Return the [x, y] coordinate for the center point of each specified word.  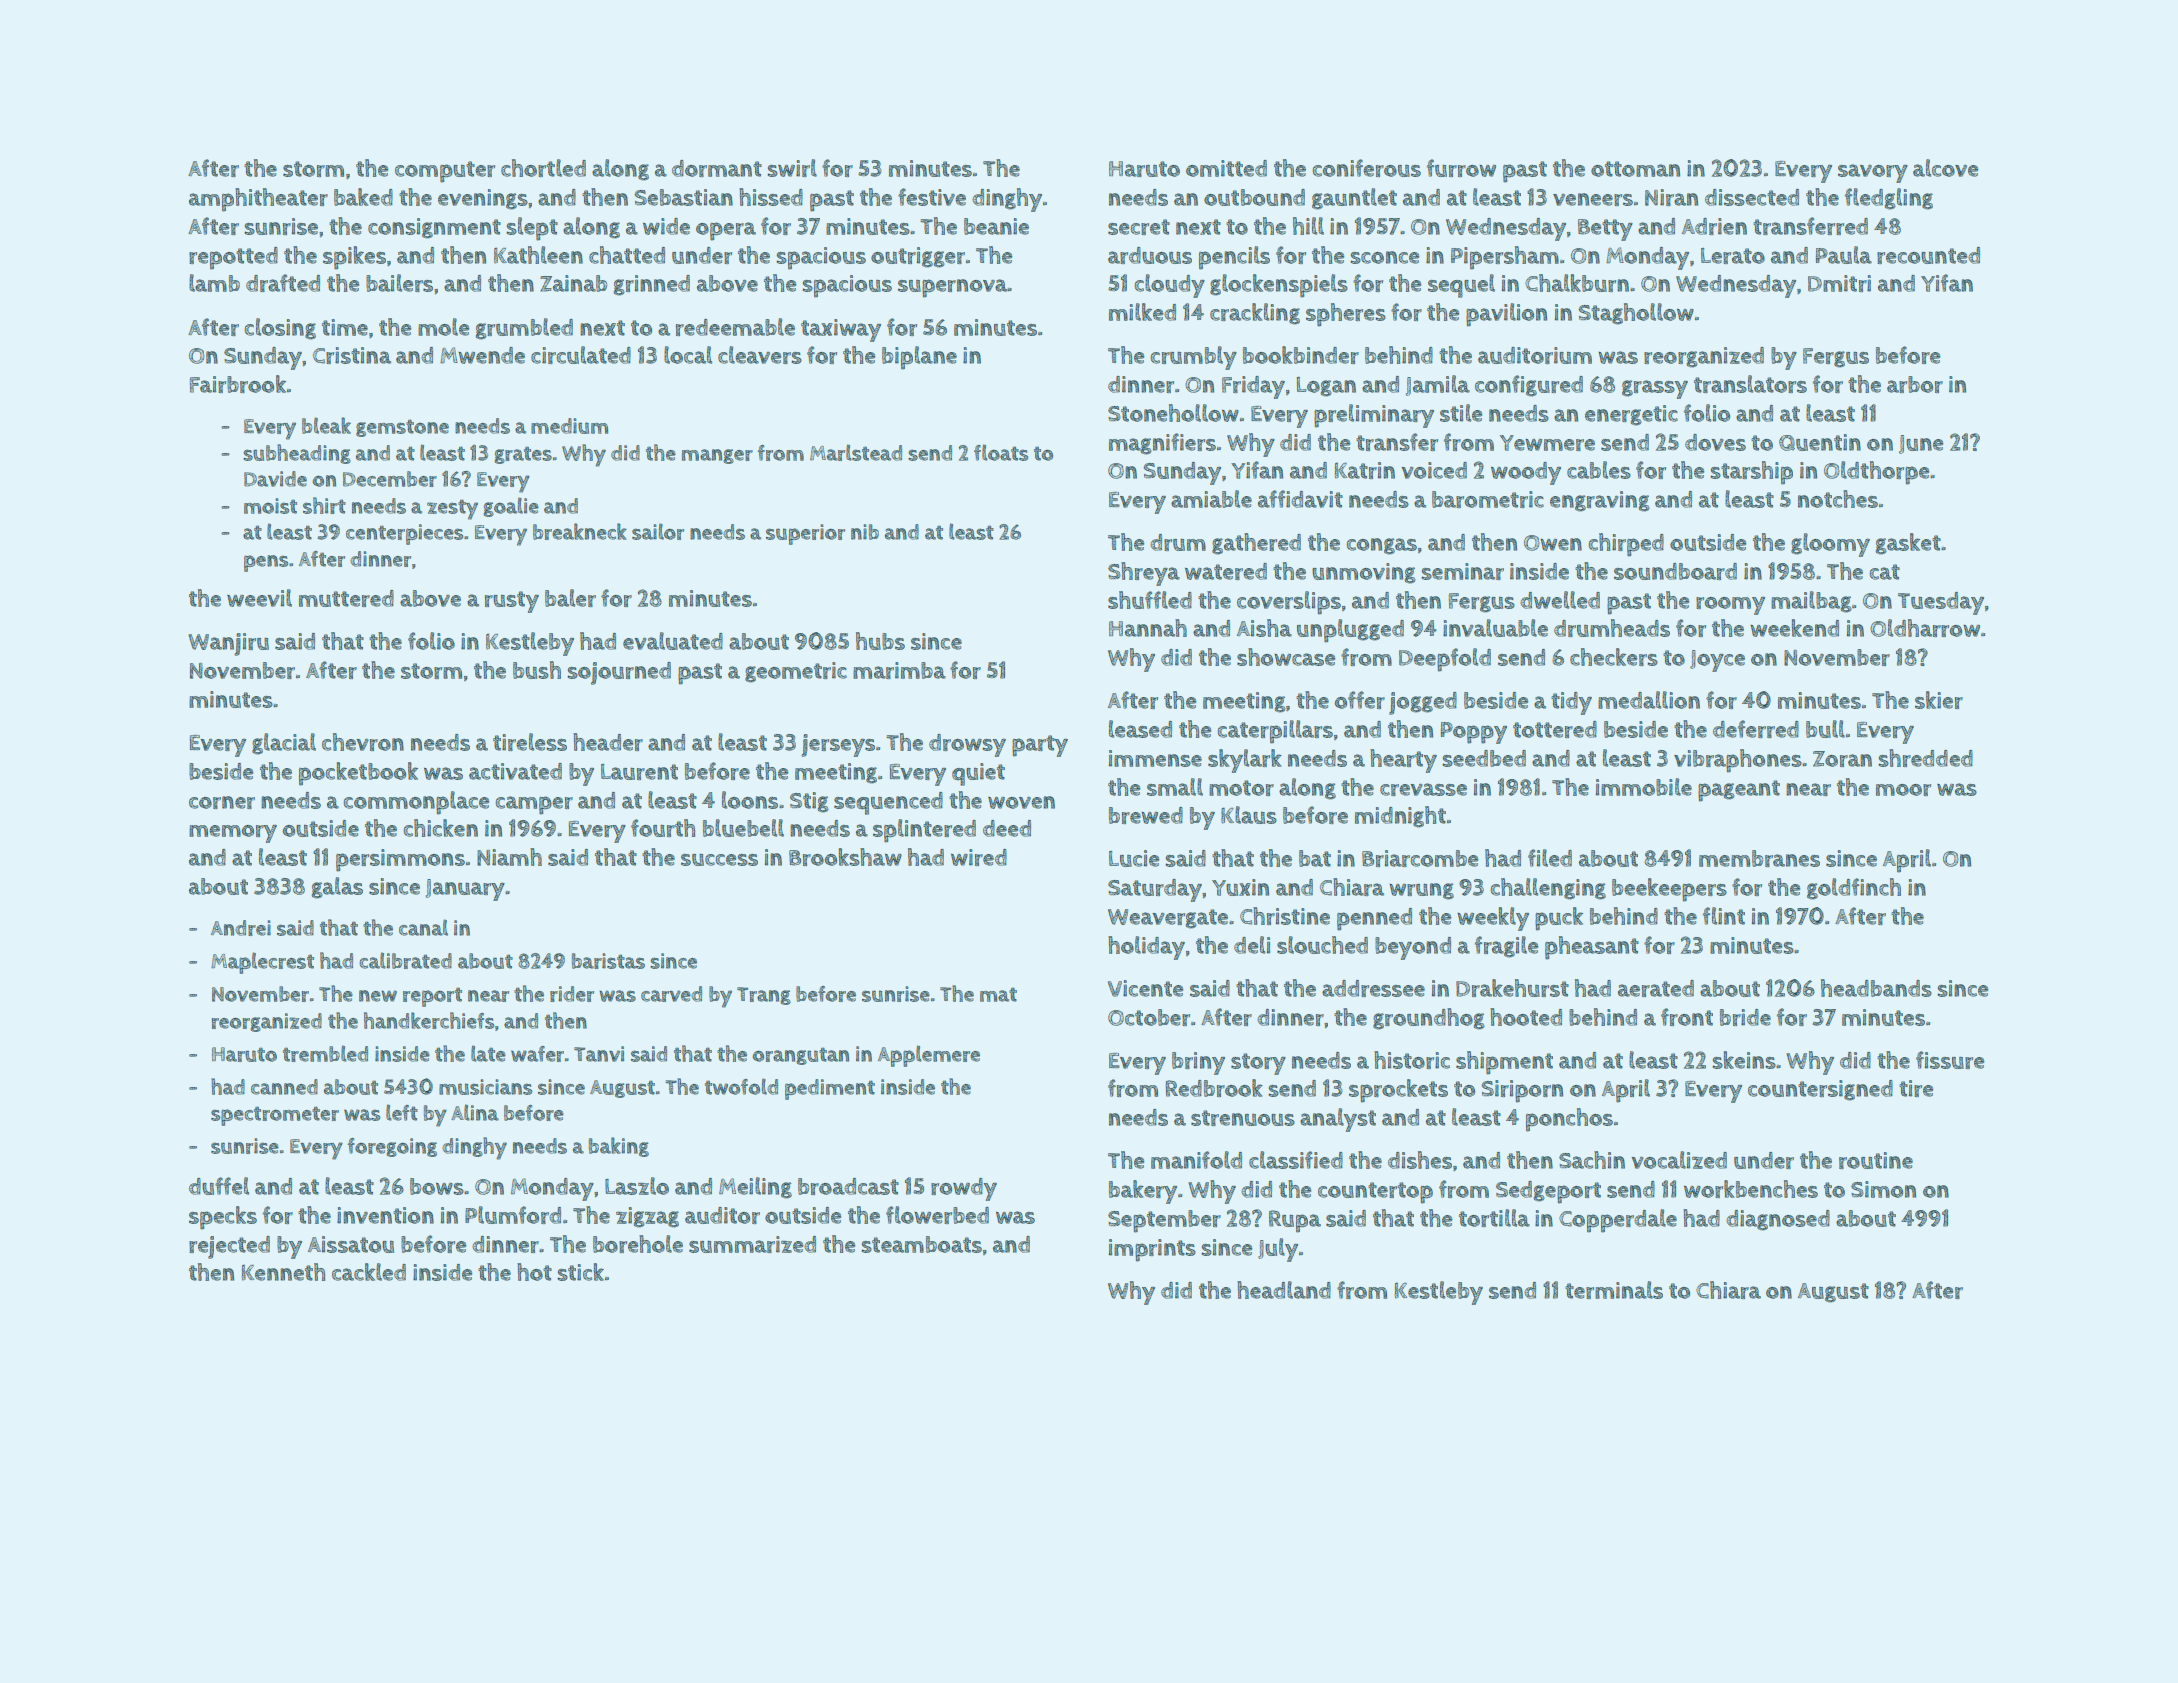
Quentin [1820, 442]
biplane [919, 358]
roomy [1730, 606]
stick [580, 1272]
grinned [652, 285]
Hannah [1148, 628]
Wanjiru [228, 644]
